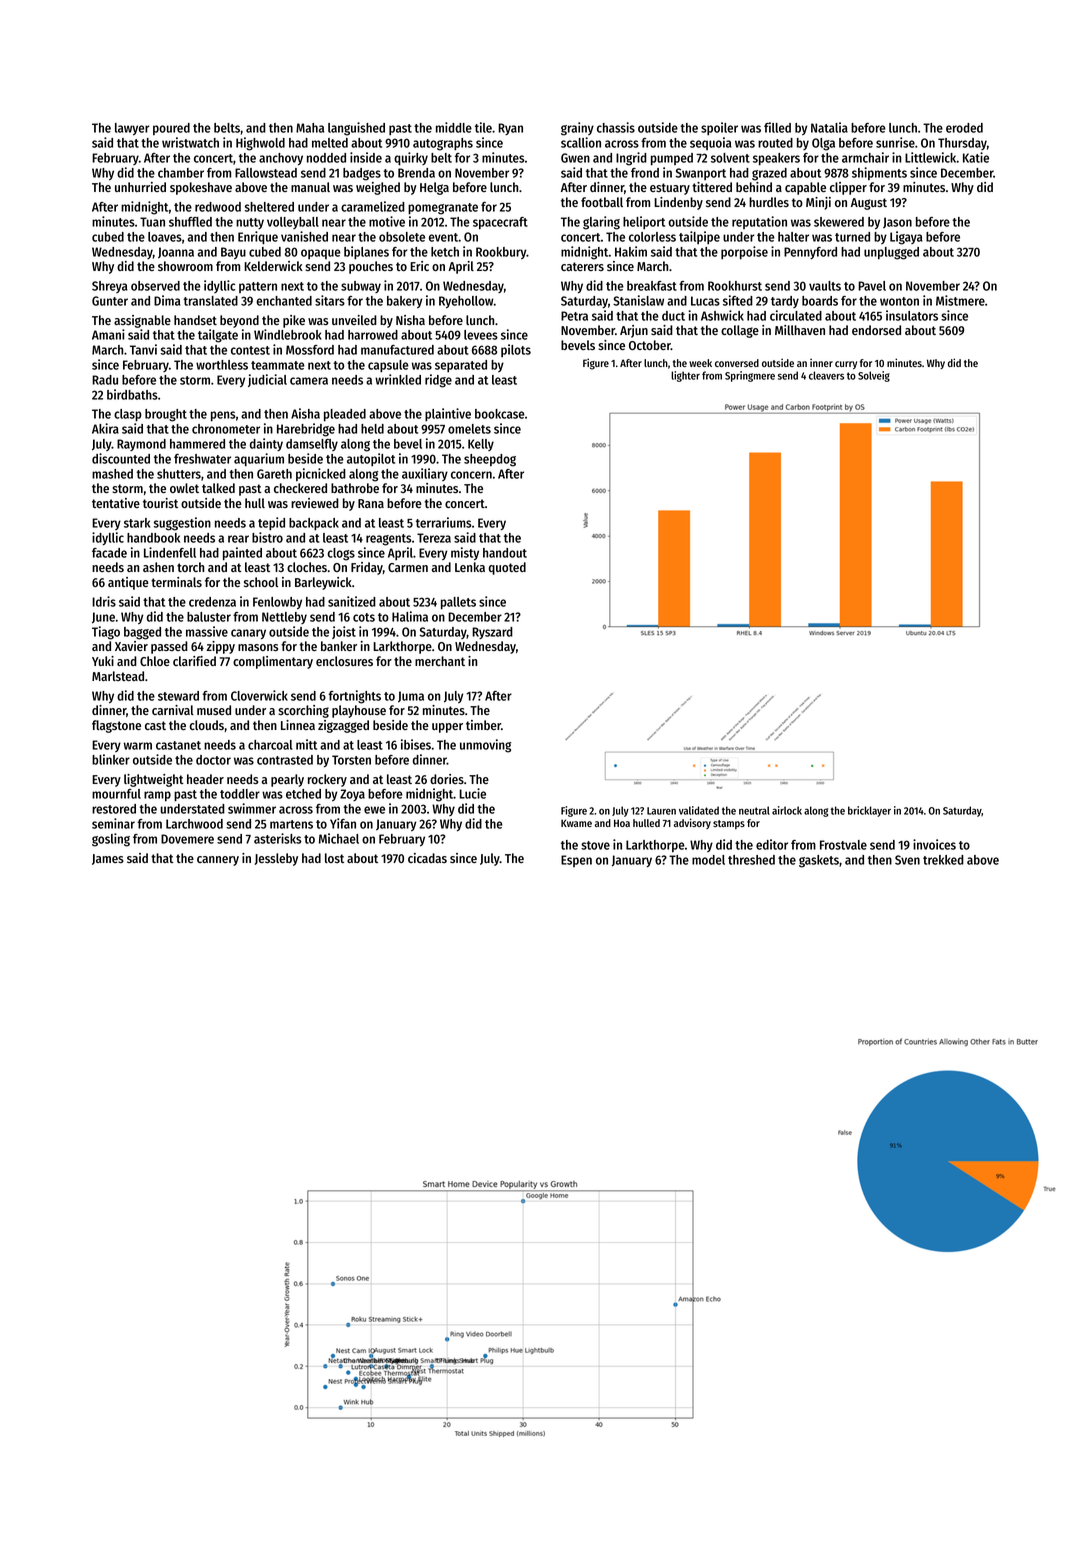  I want to click on enclosures, so click(344, 661).
